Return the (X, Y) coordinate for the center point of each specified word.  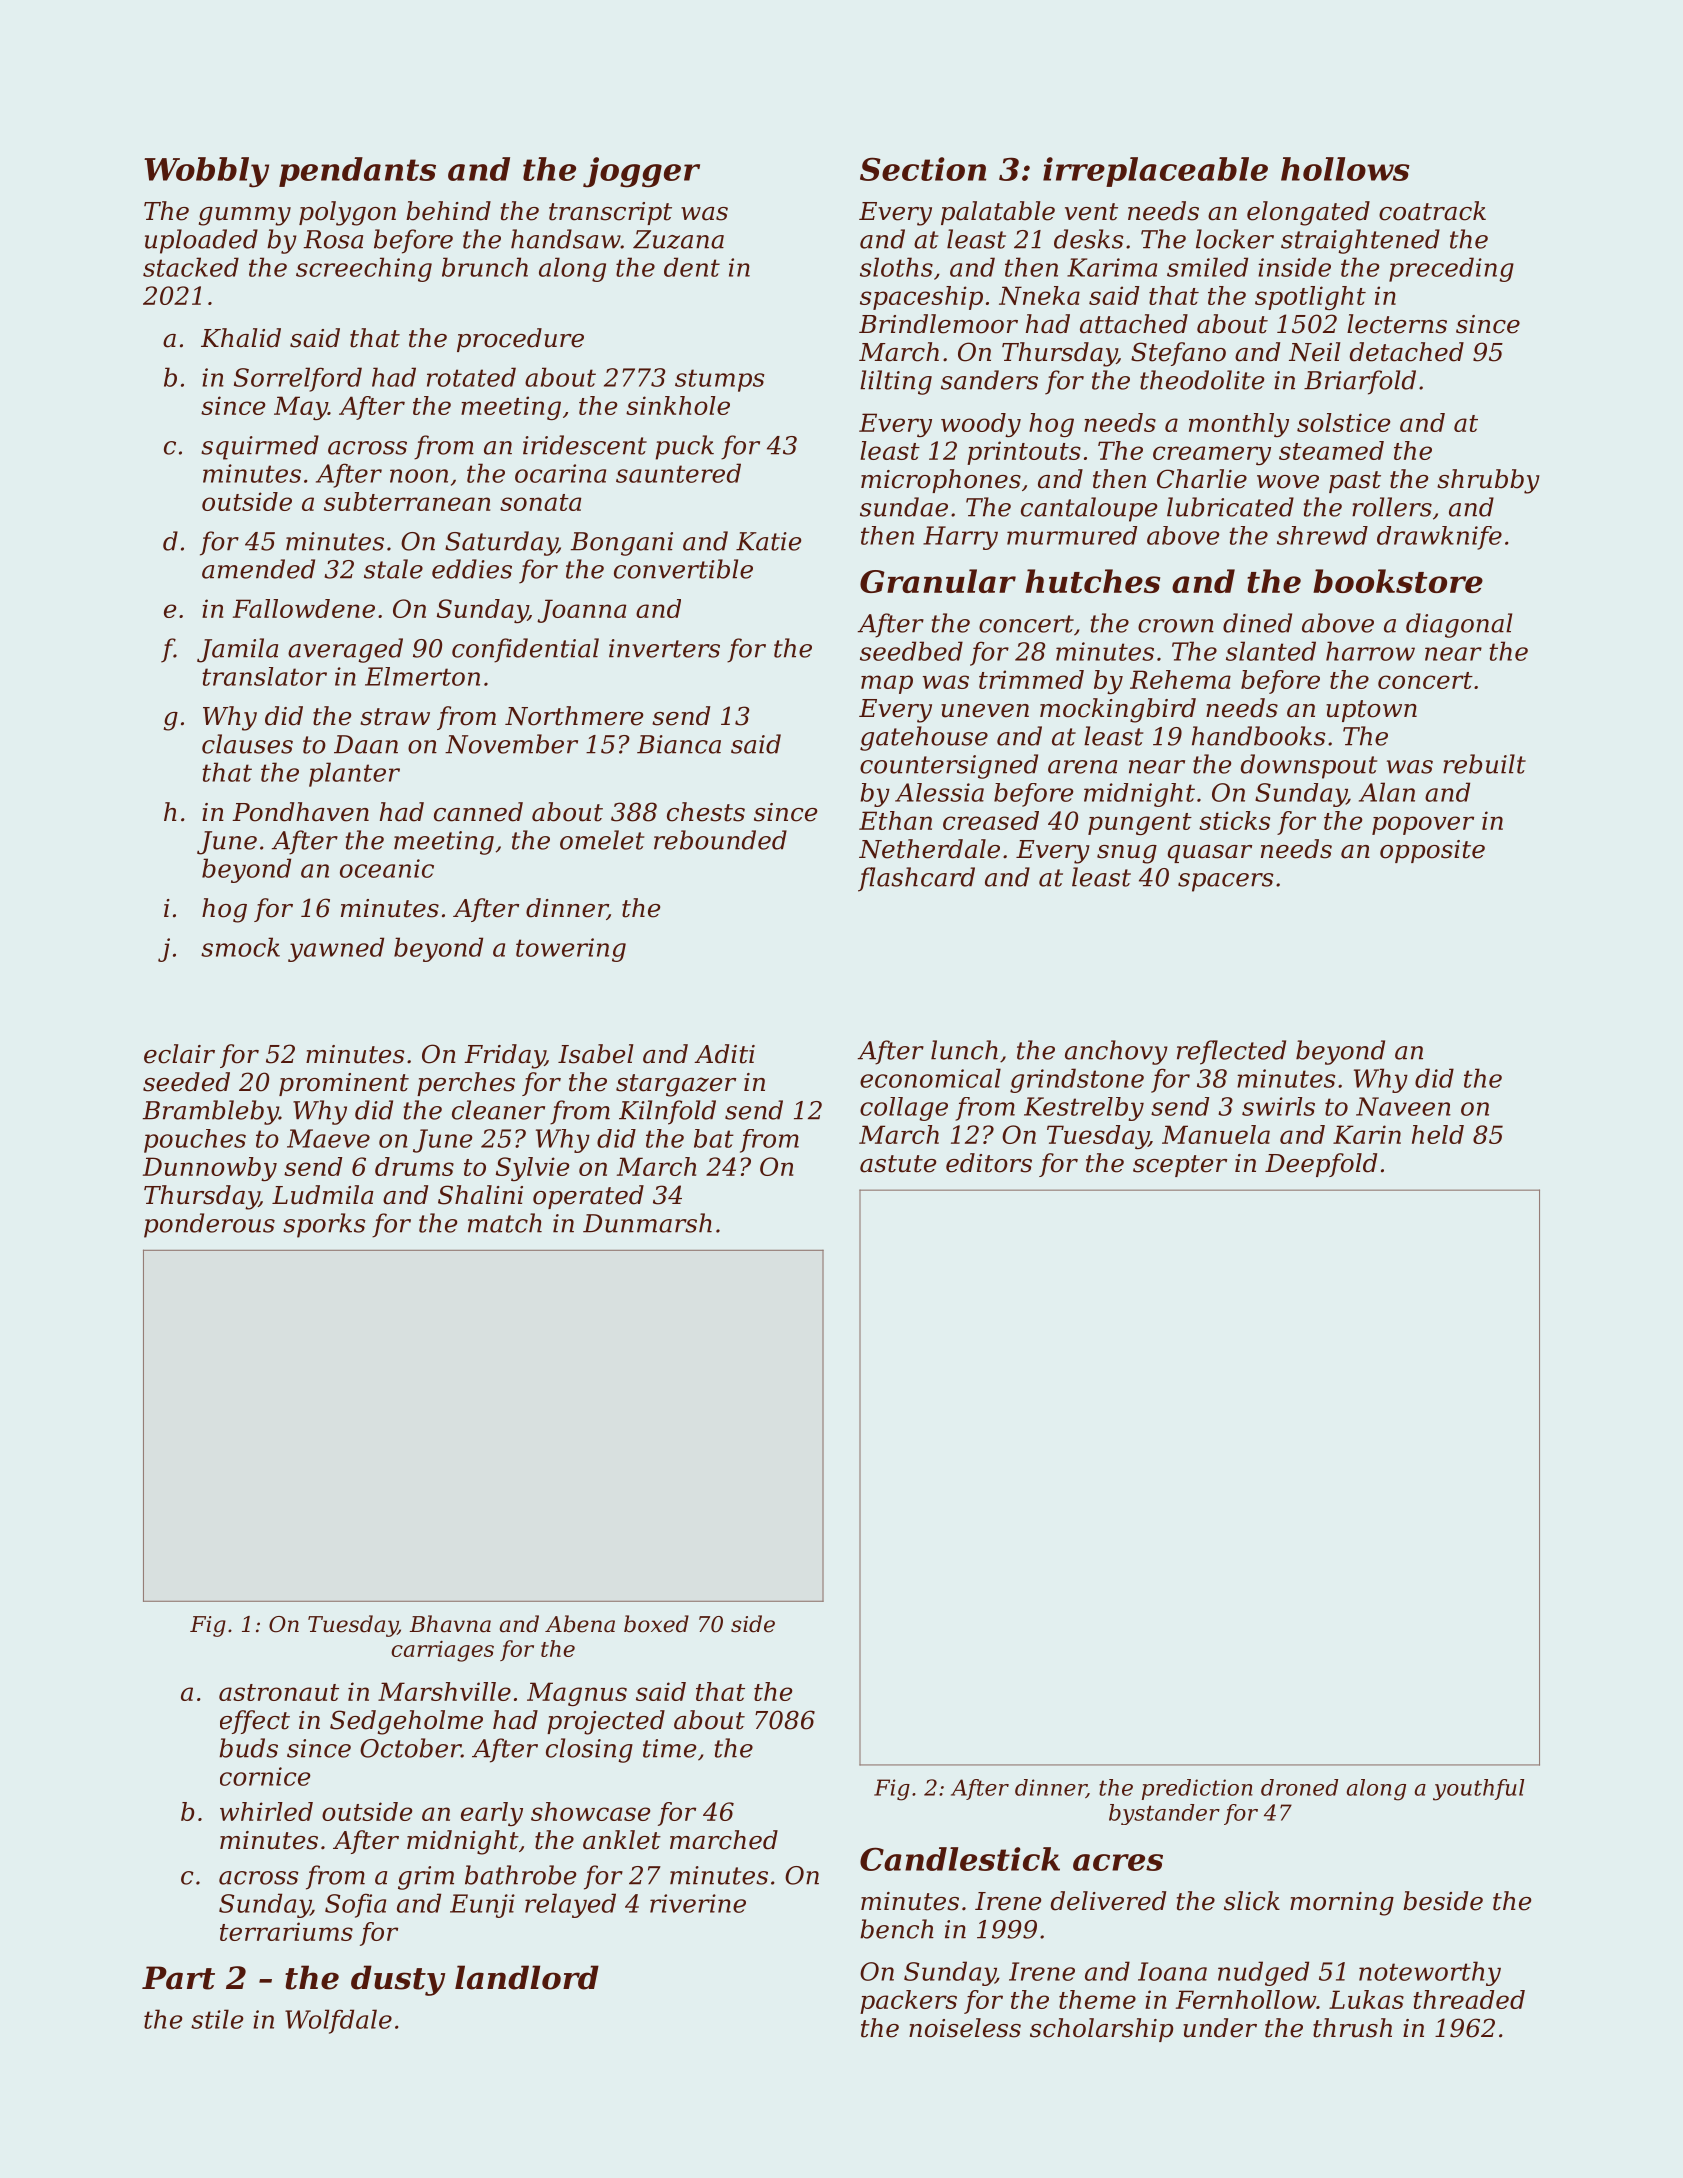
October (410, 1748)
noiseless (965, 2028)
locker (1235, 239)
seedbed (911, 651)
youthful (1478, 1790)
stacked (191, 267)
